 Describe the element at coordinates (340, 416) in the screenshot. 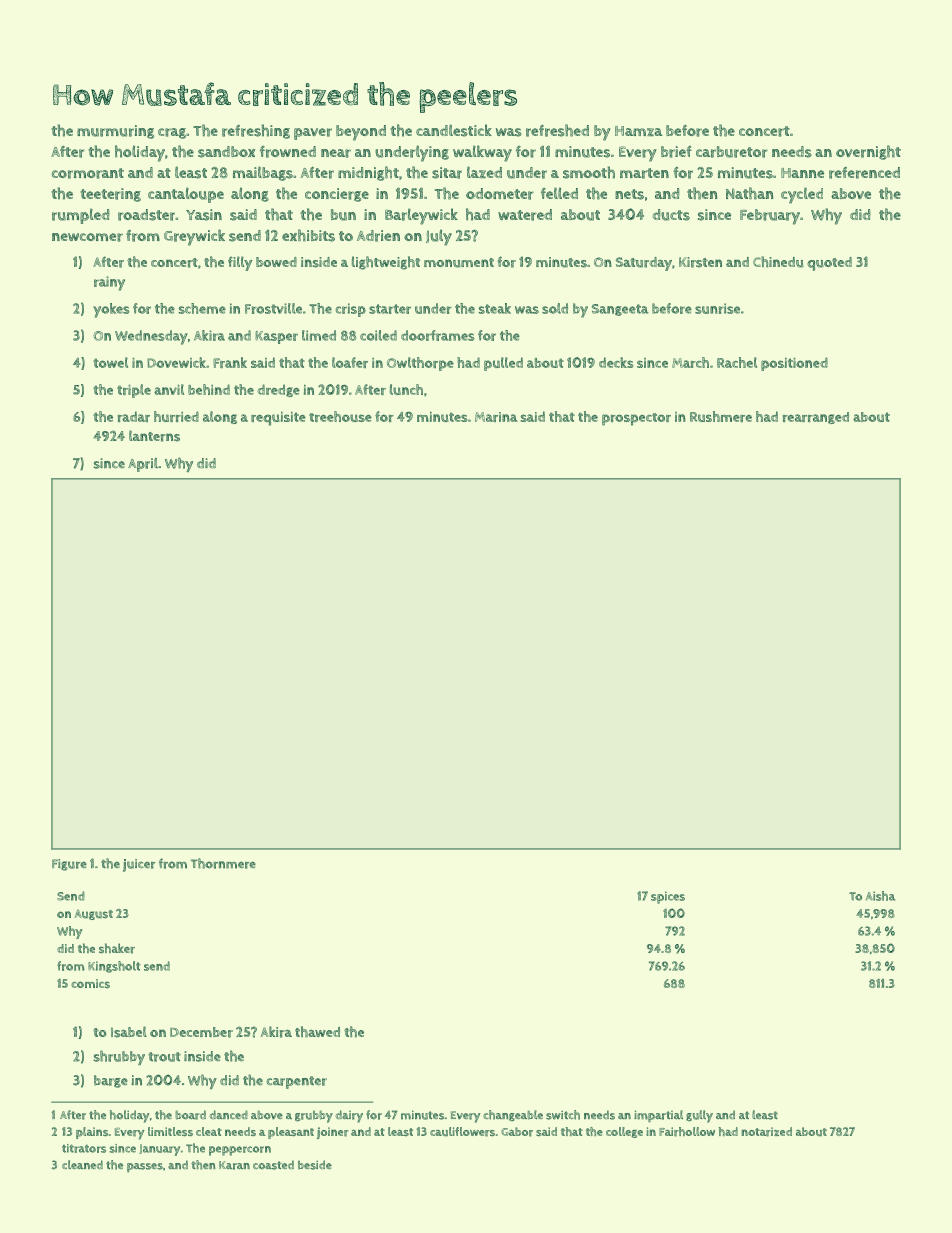

I see `treehouse` at that location.
